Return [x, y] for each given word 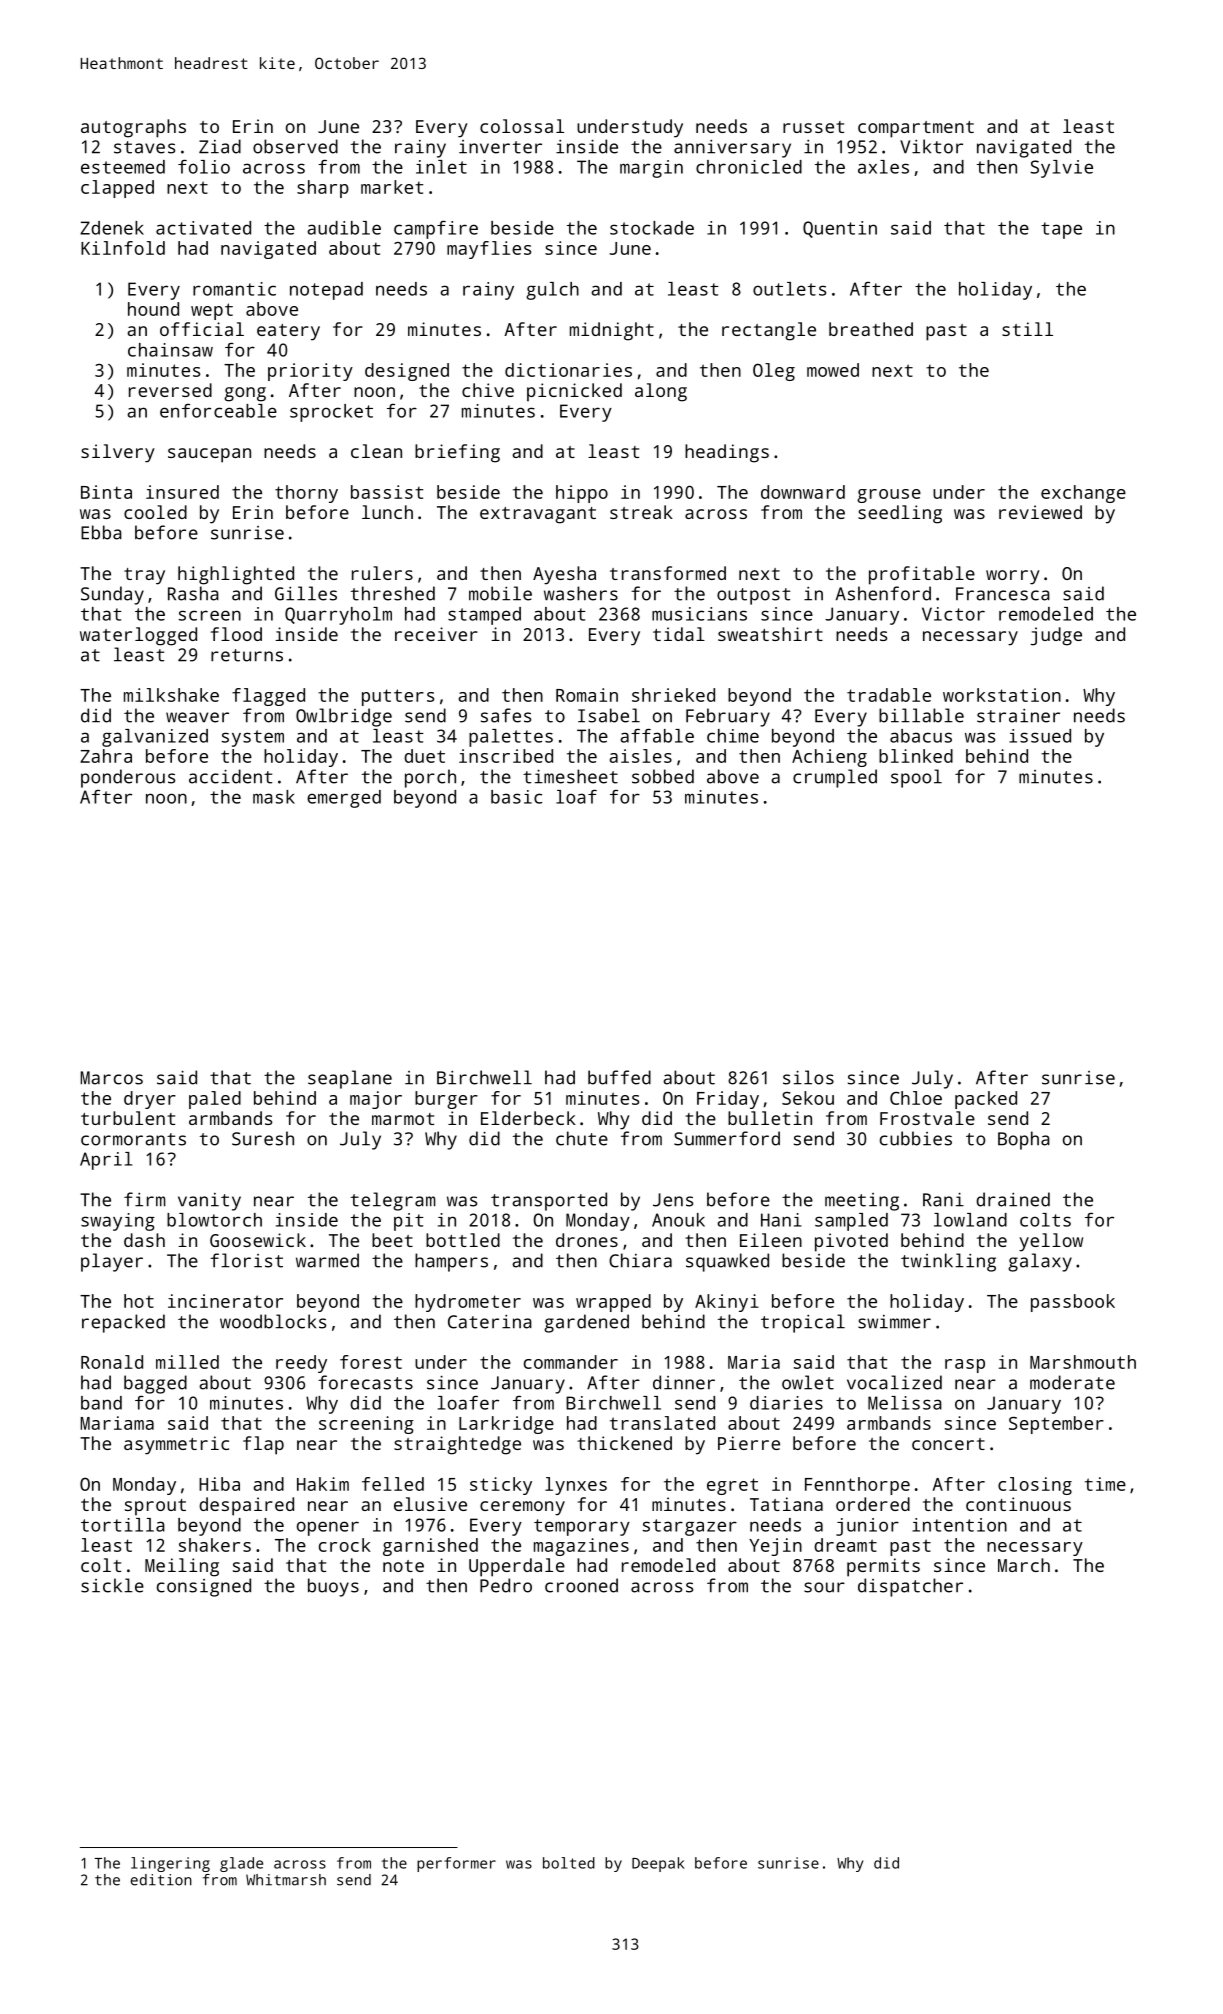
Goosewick [258, 1240]
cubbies [916, 1138]
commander [571, 1362]
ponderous [128, 778]
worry [1013, 577]
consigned [204, 1587]
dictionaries [568, 370]
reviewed [1040, 512]
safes [506, 715]
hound [153, 309]
